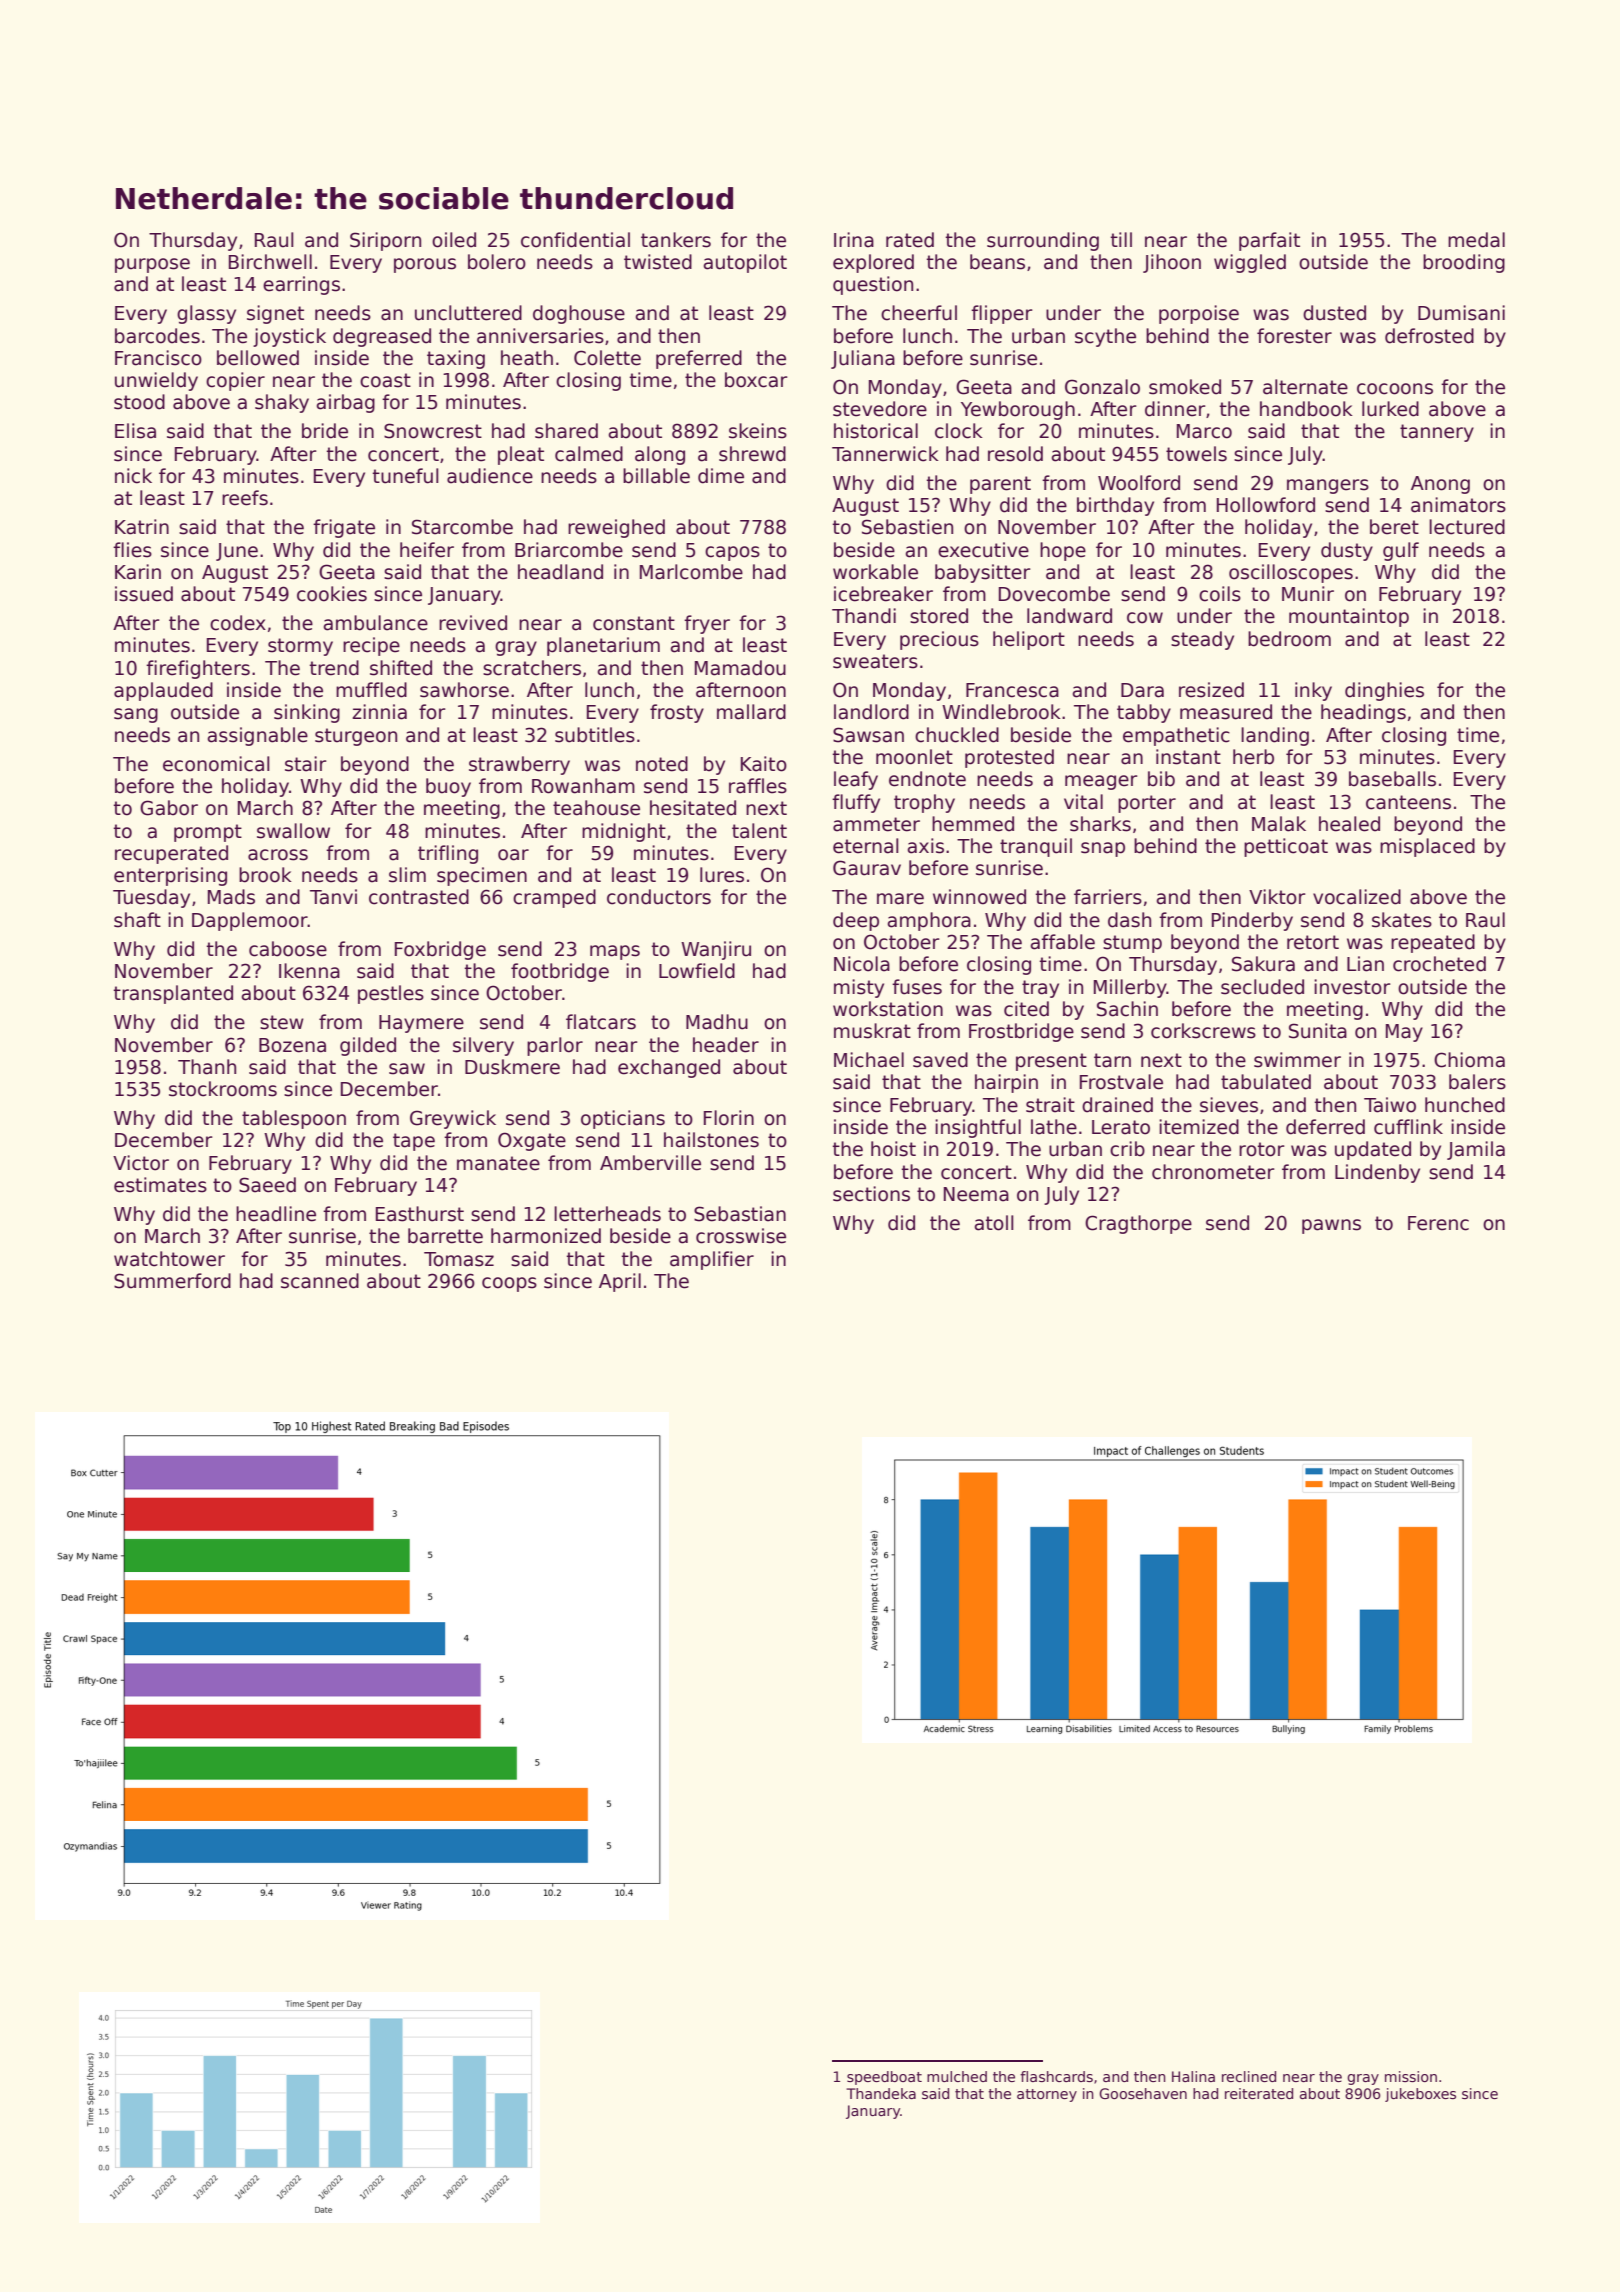  What do you see at coordinates (385, 241) in the screenshot?
I see `Siriporn` at bounding box center [385, 241].
